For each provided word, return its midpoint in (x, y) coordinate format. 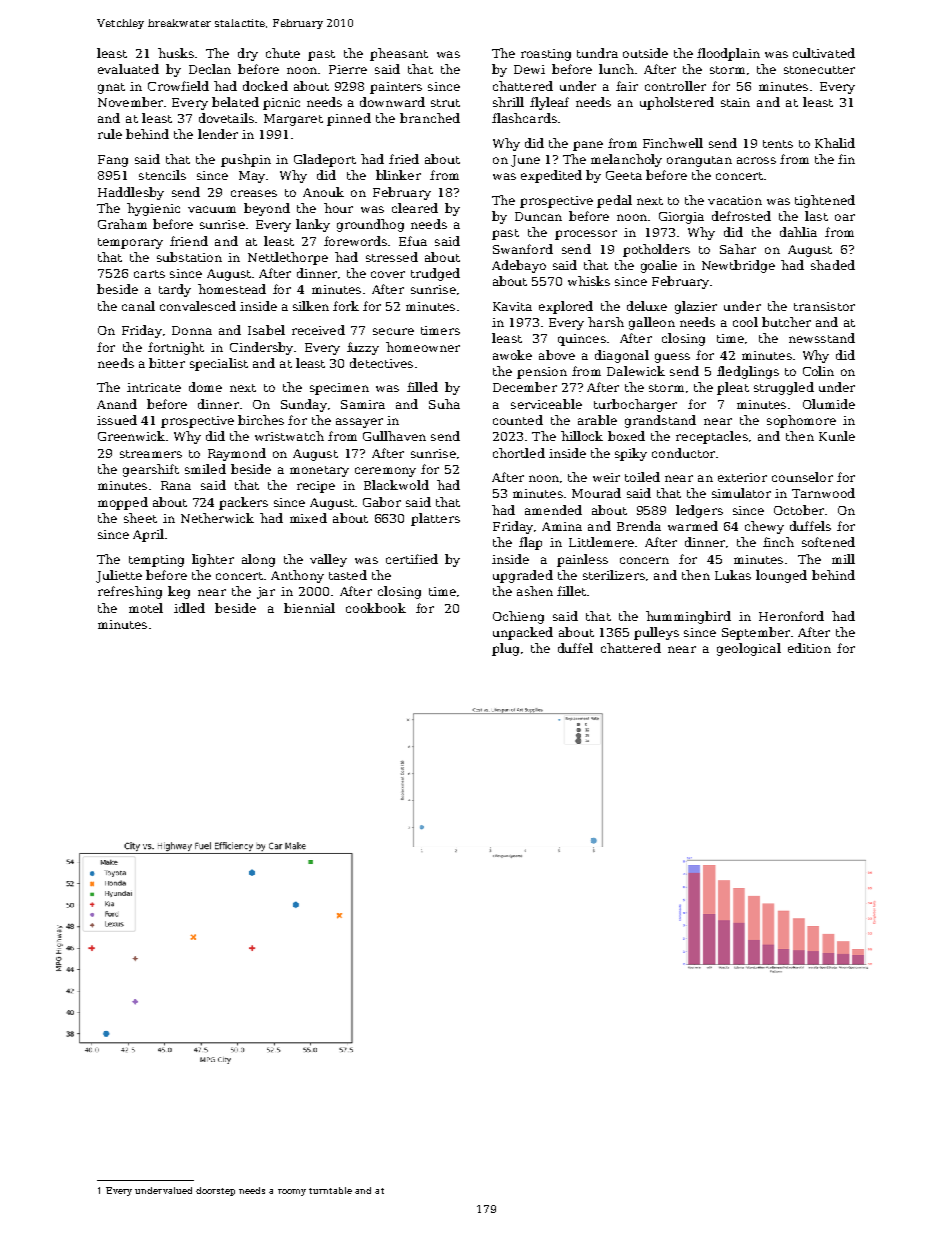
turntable (330, 1190)
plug (505, 649)
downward (392, 102)
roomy (292, 1192)
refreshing (130, 592)
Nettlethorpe (288, 258)
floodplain (728, 54)
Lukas (733, 575)
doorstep (215, 1191)
